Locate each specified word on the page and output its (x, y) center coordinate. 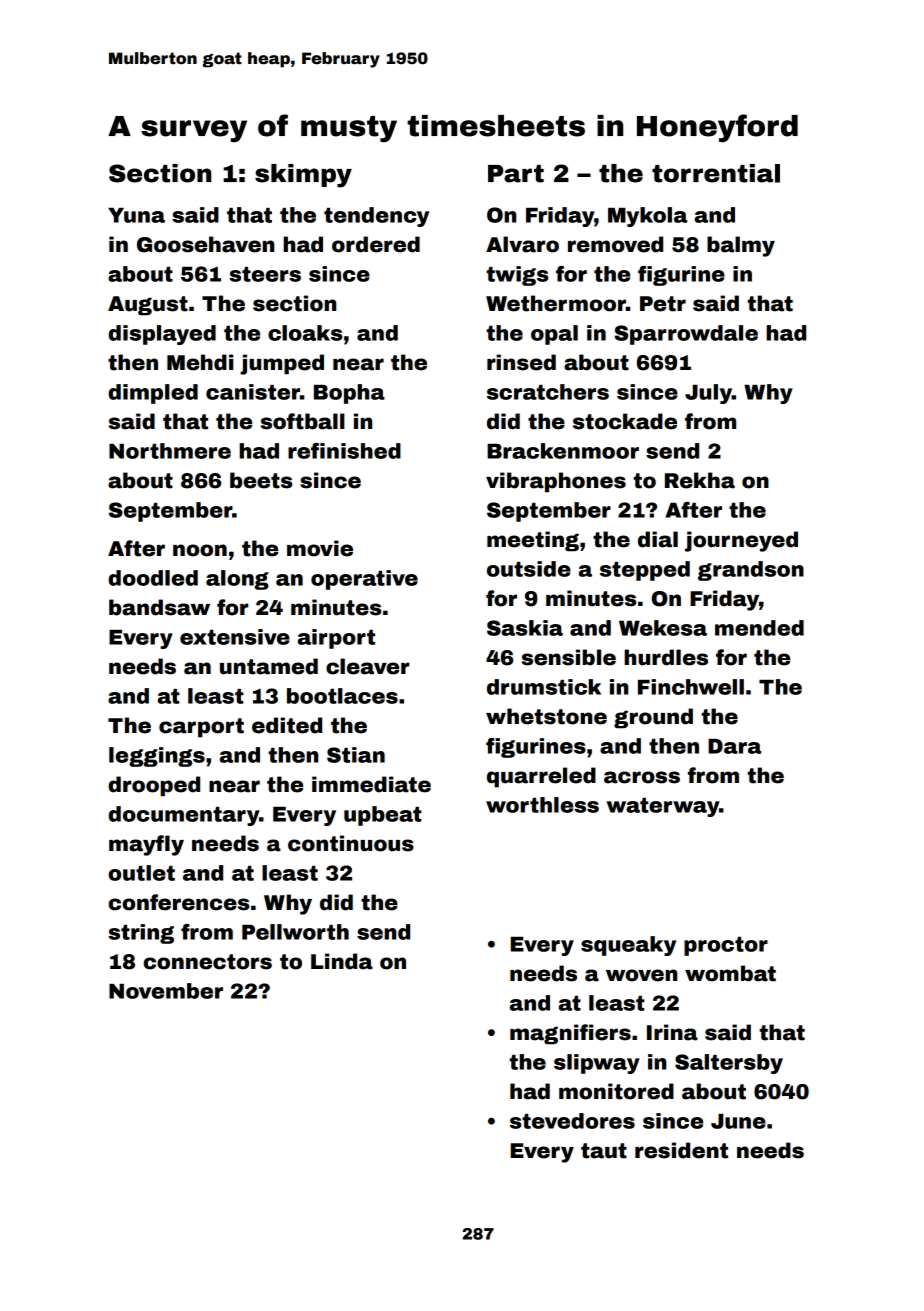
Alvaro (522, 244)
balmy (741, 246)
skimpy (303, 176)
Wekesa (663, 628)
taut (604, 1151)
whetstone (546, 716)
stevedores (572, 1121)
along (237, 580)
